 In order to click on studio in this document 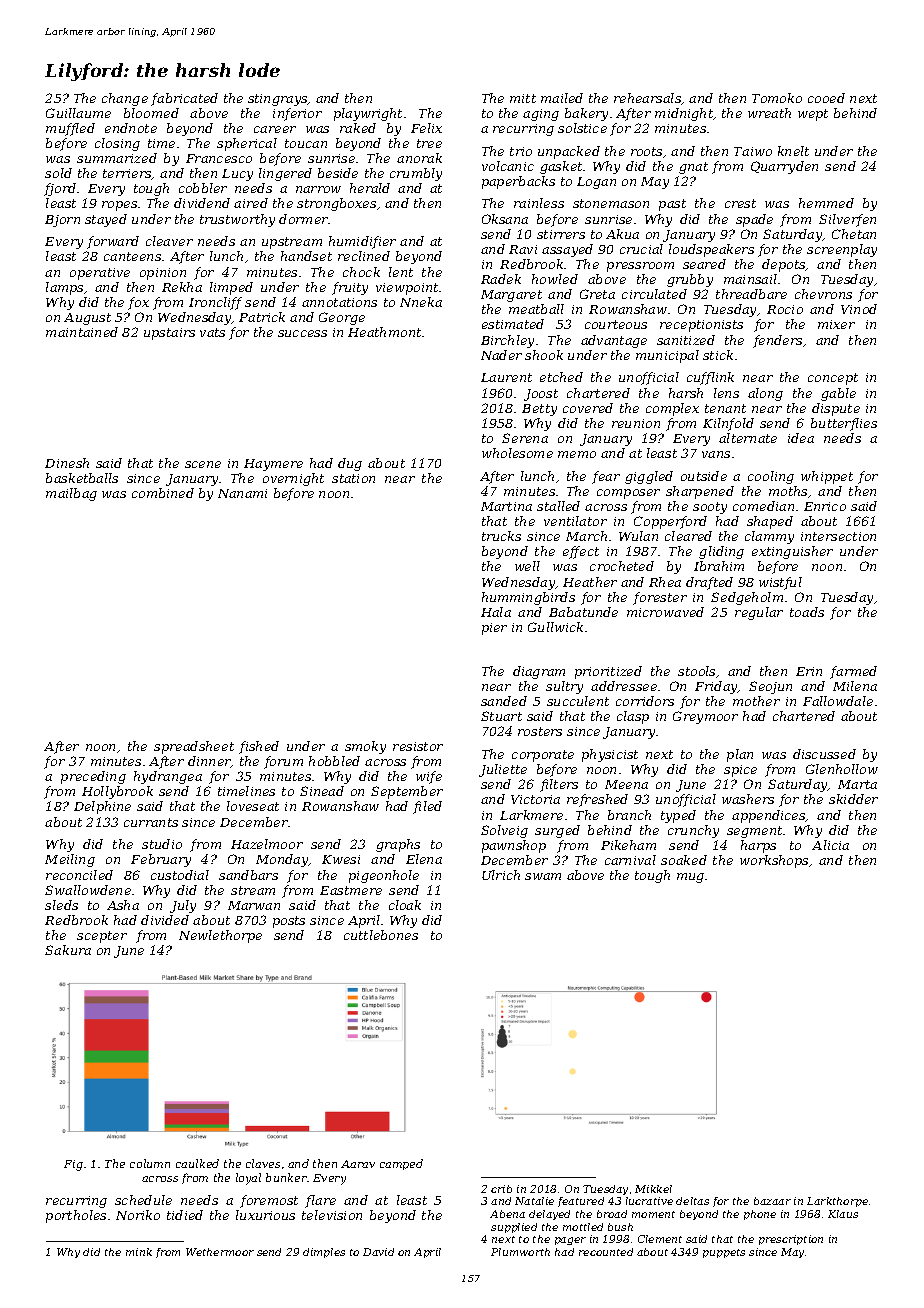, I will do `click(162, 844)`.
